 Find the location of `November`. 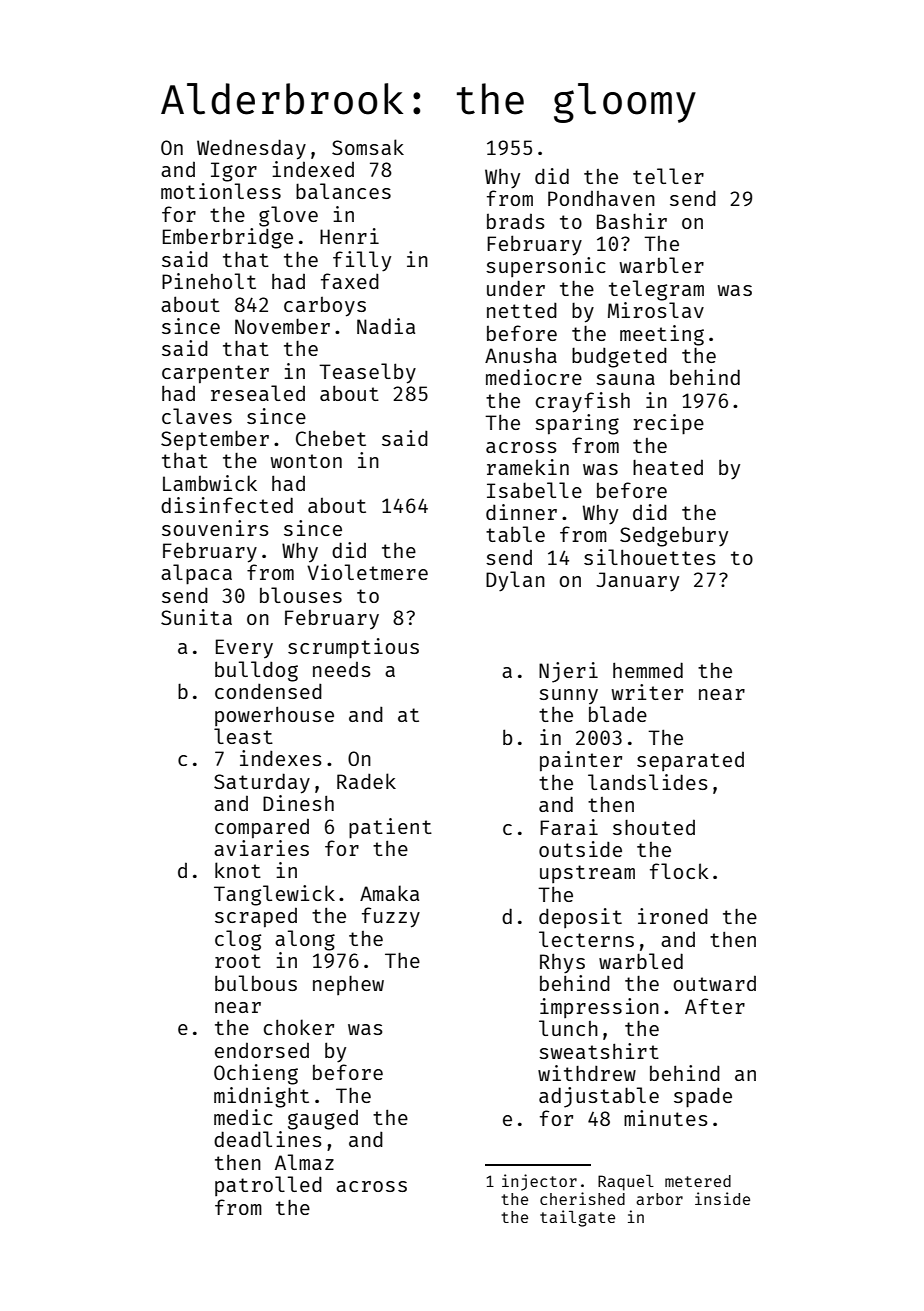

November is located at coordinates (282, 326).
